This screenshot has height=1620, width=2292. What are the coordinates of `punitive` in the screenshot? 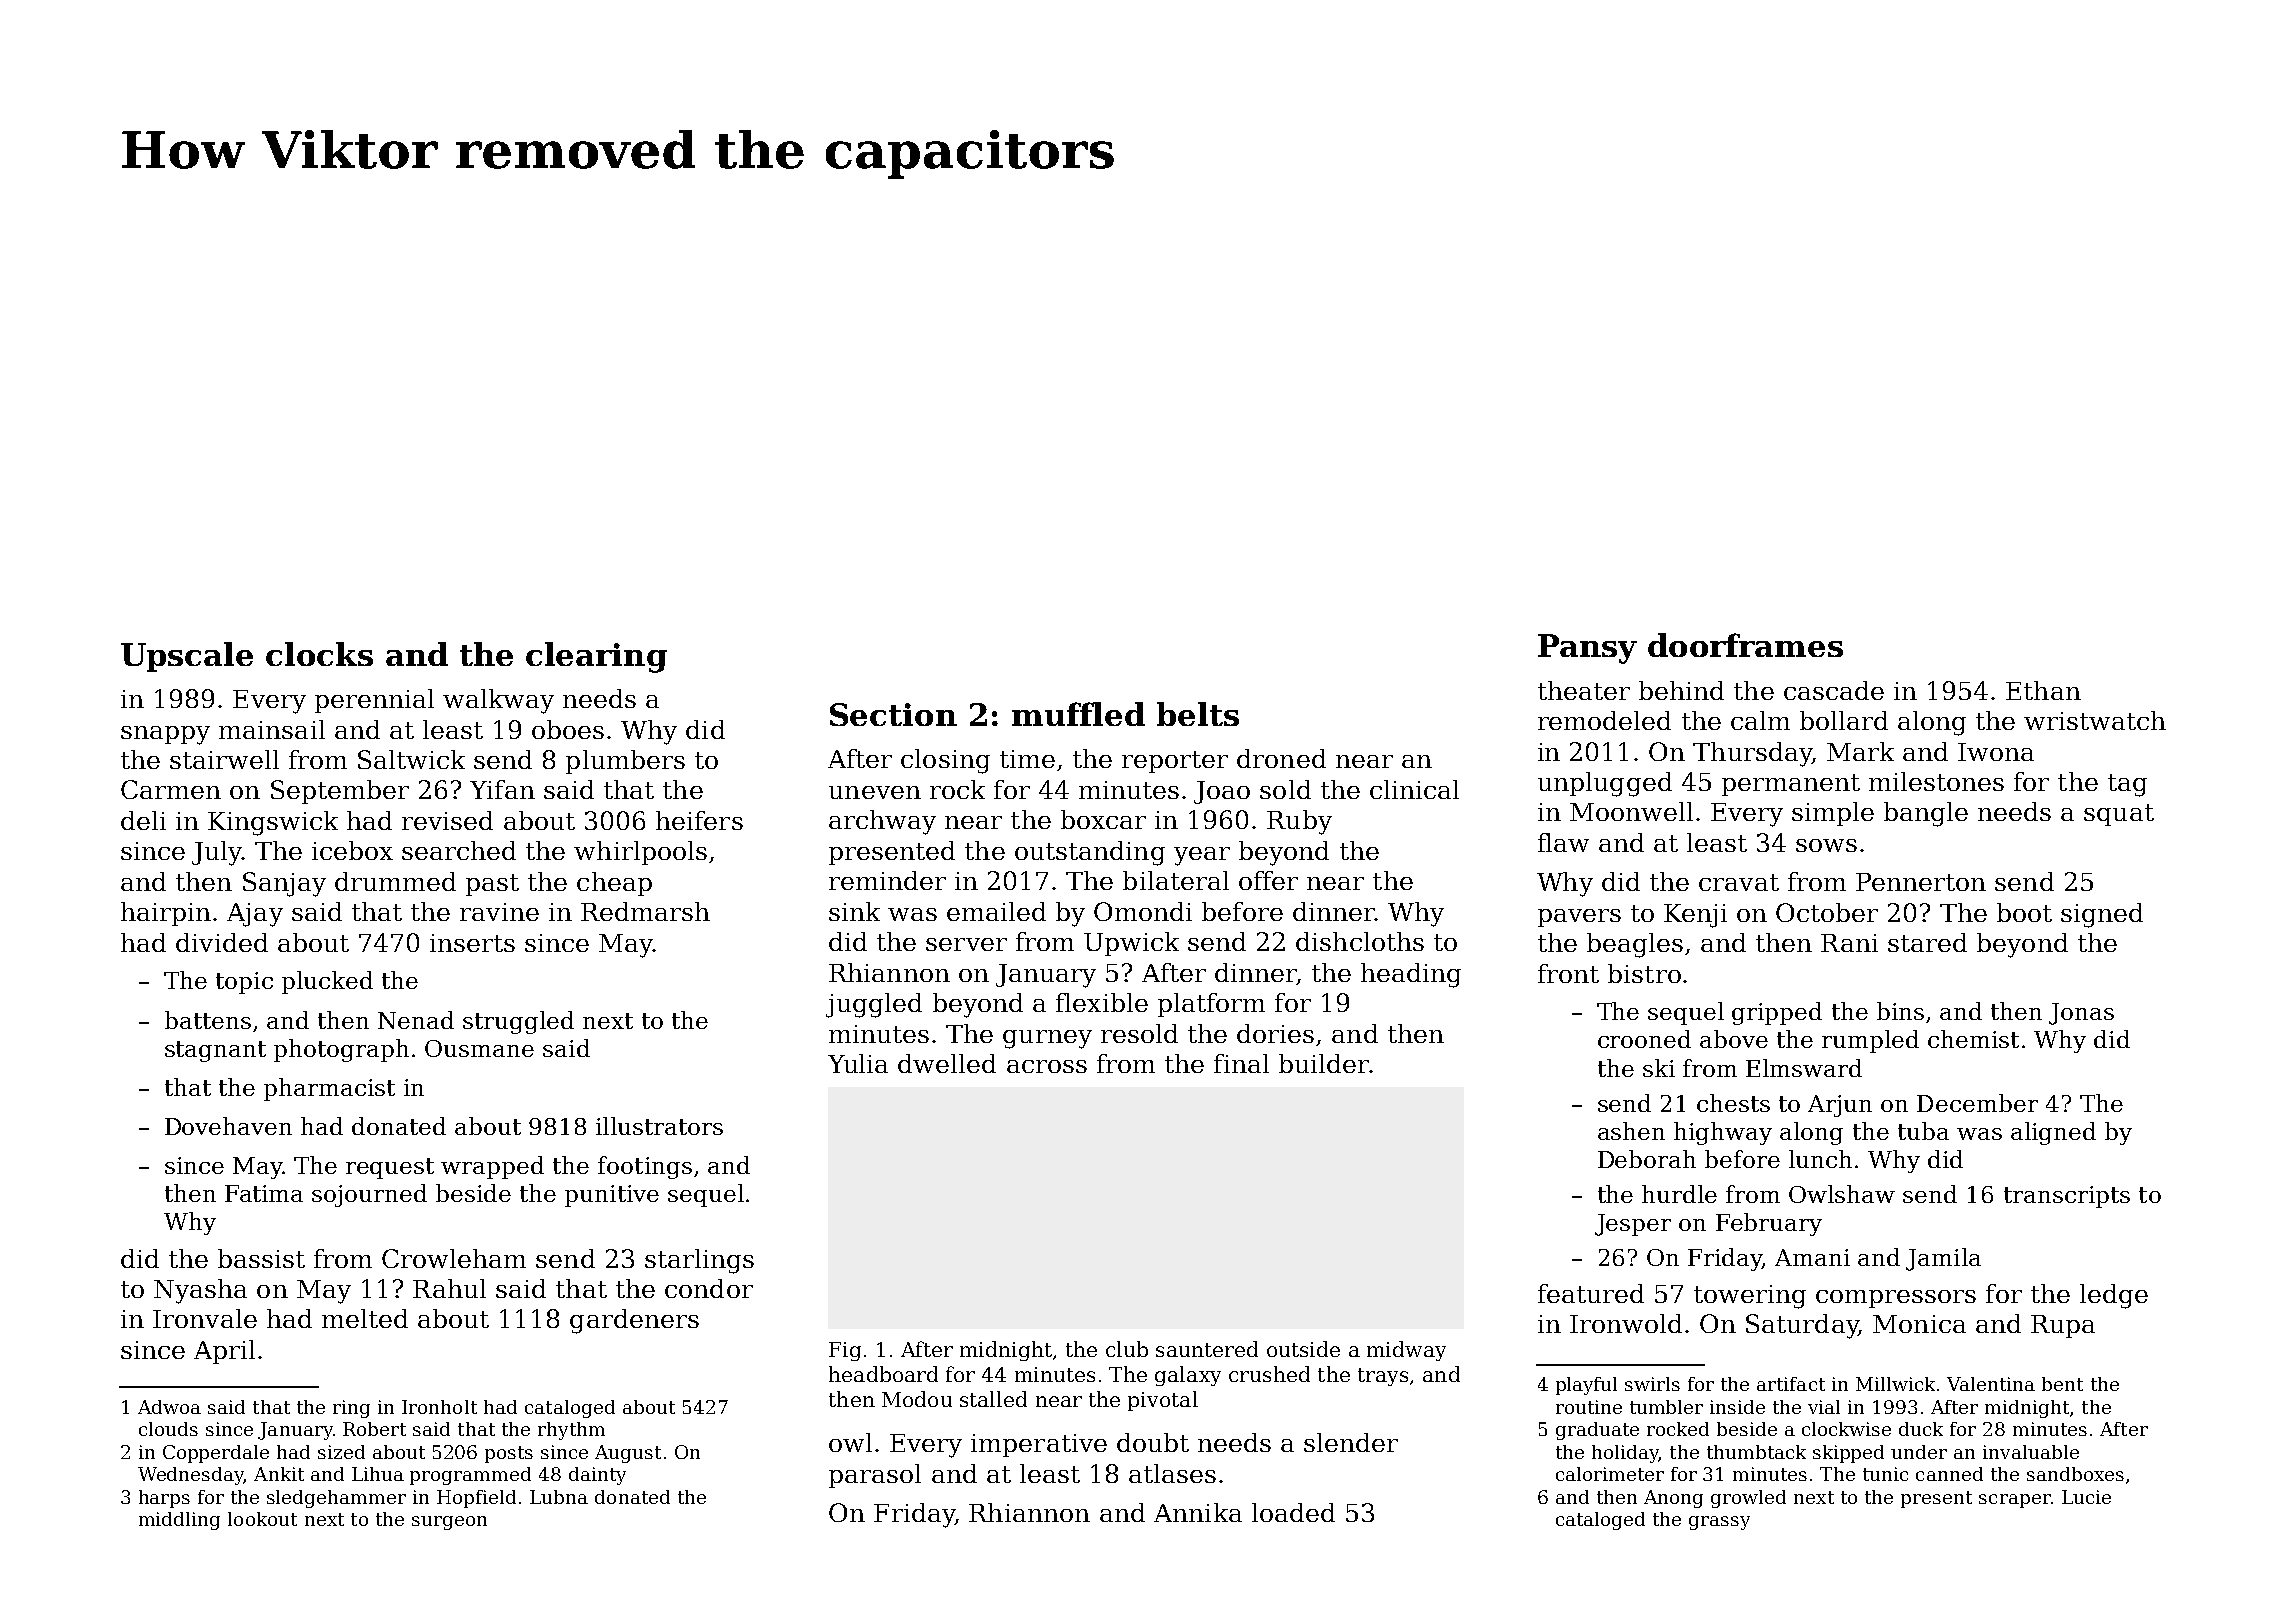 It's located at (612, 1196).
